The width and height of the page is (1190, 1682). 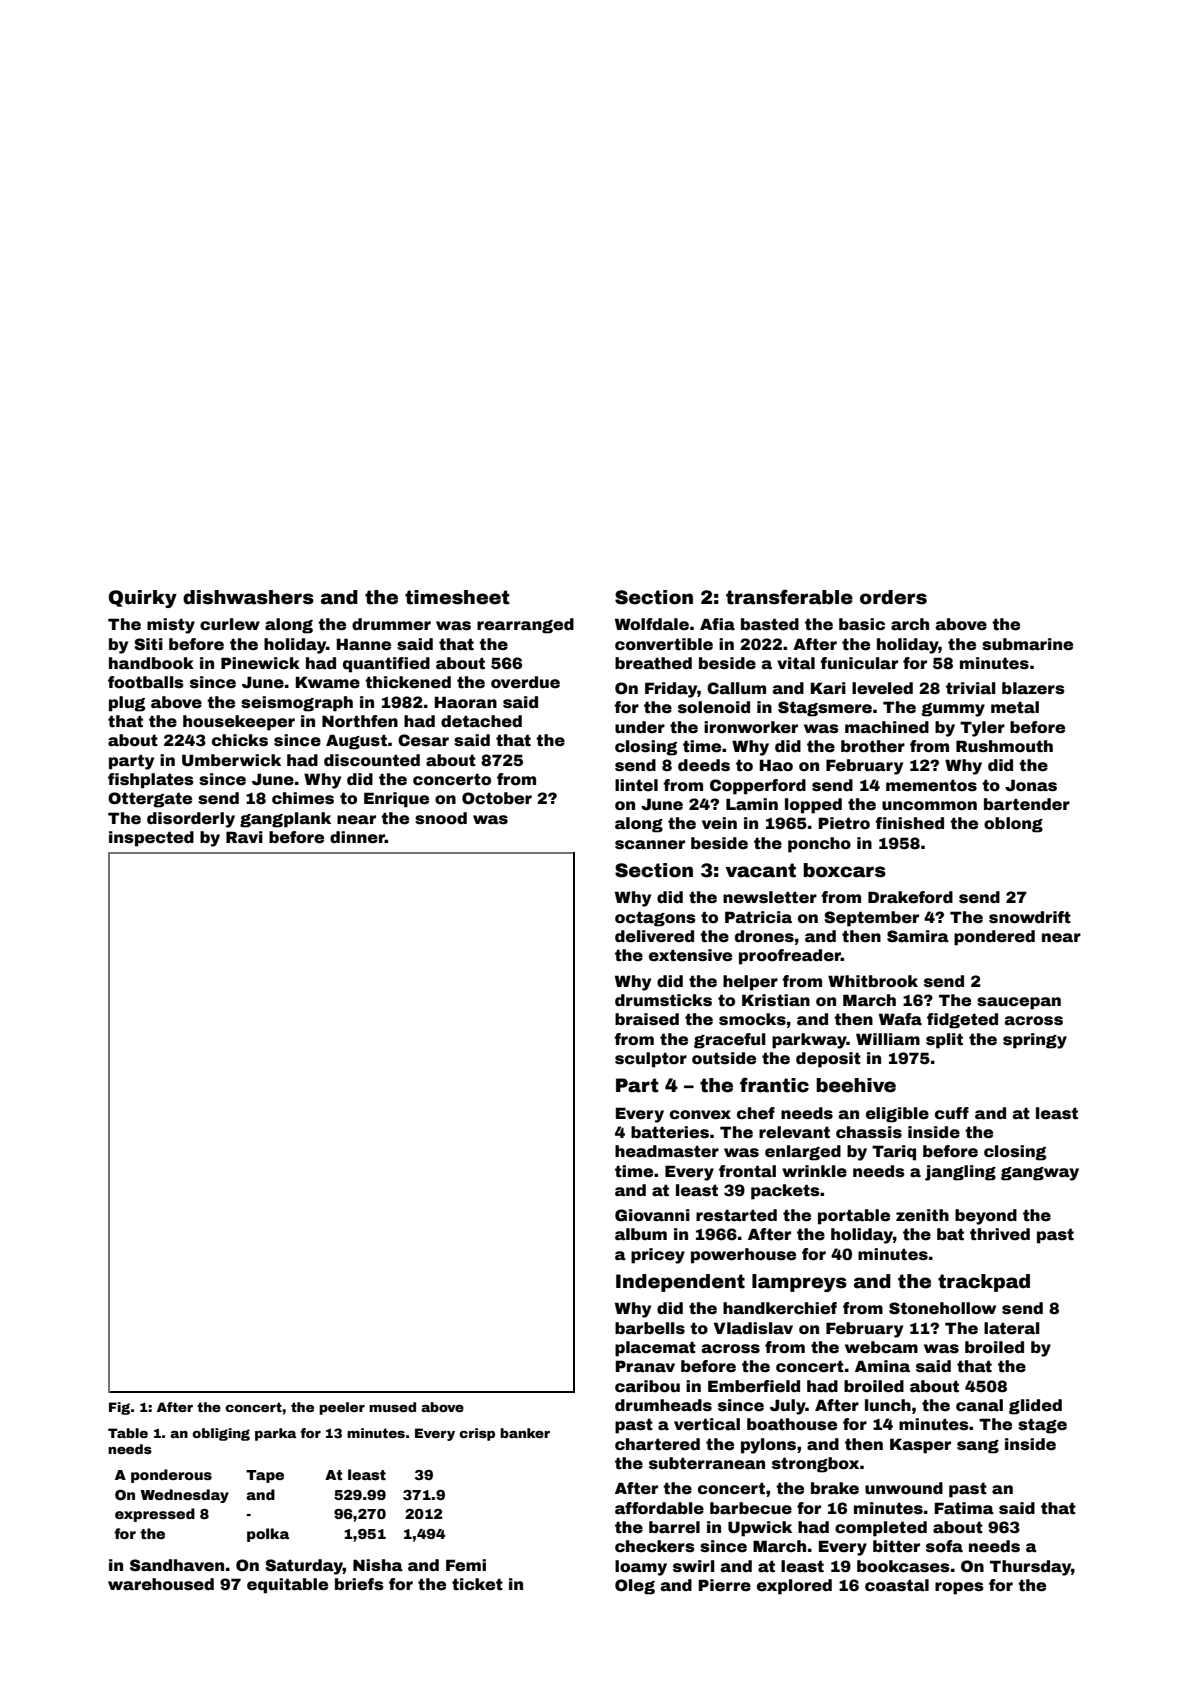 I want to click on warehoused, so click(x=161, y=1584).
